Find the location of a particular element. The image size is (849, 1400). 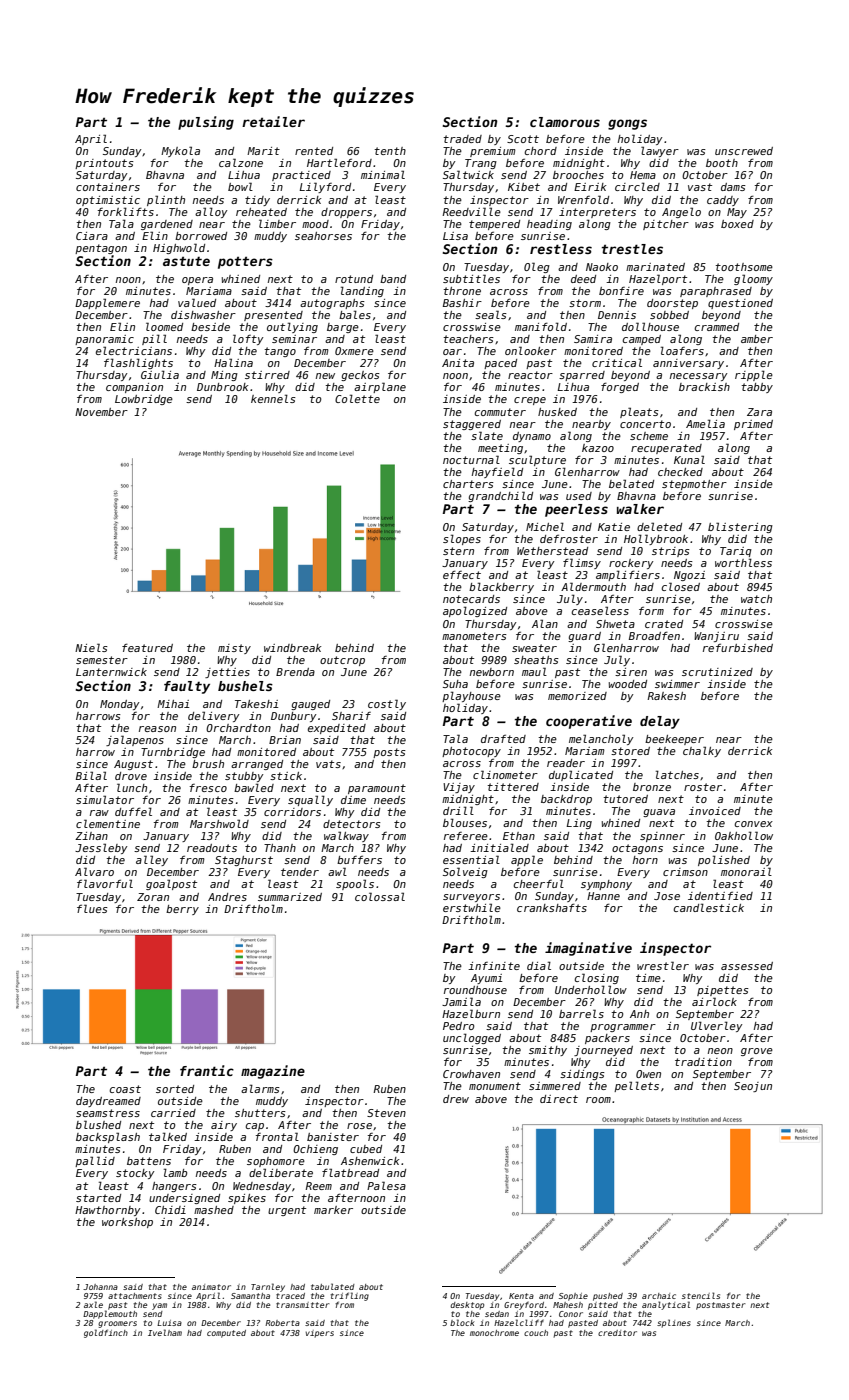

Oleg is located at coordinates (537, 267).
